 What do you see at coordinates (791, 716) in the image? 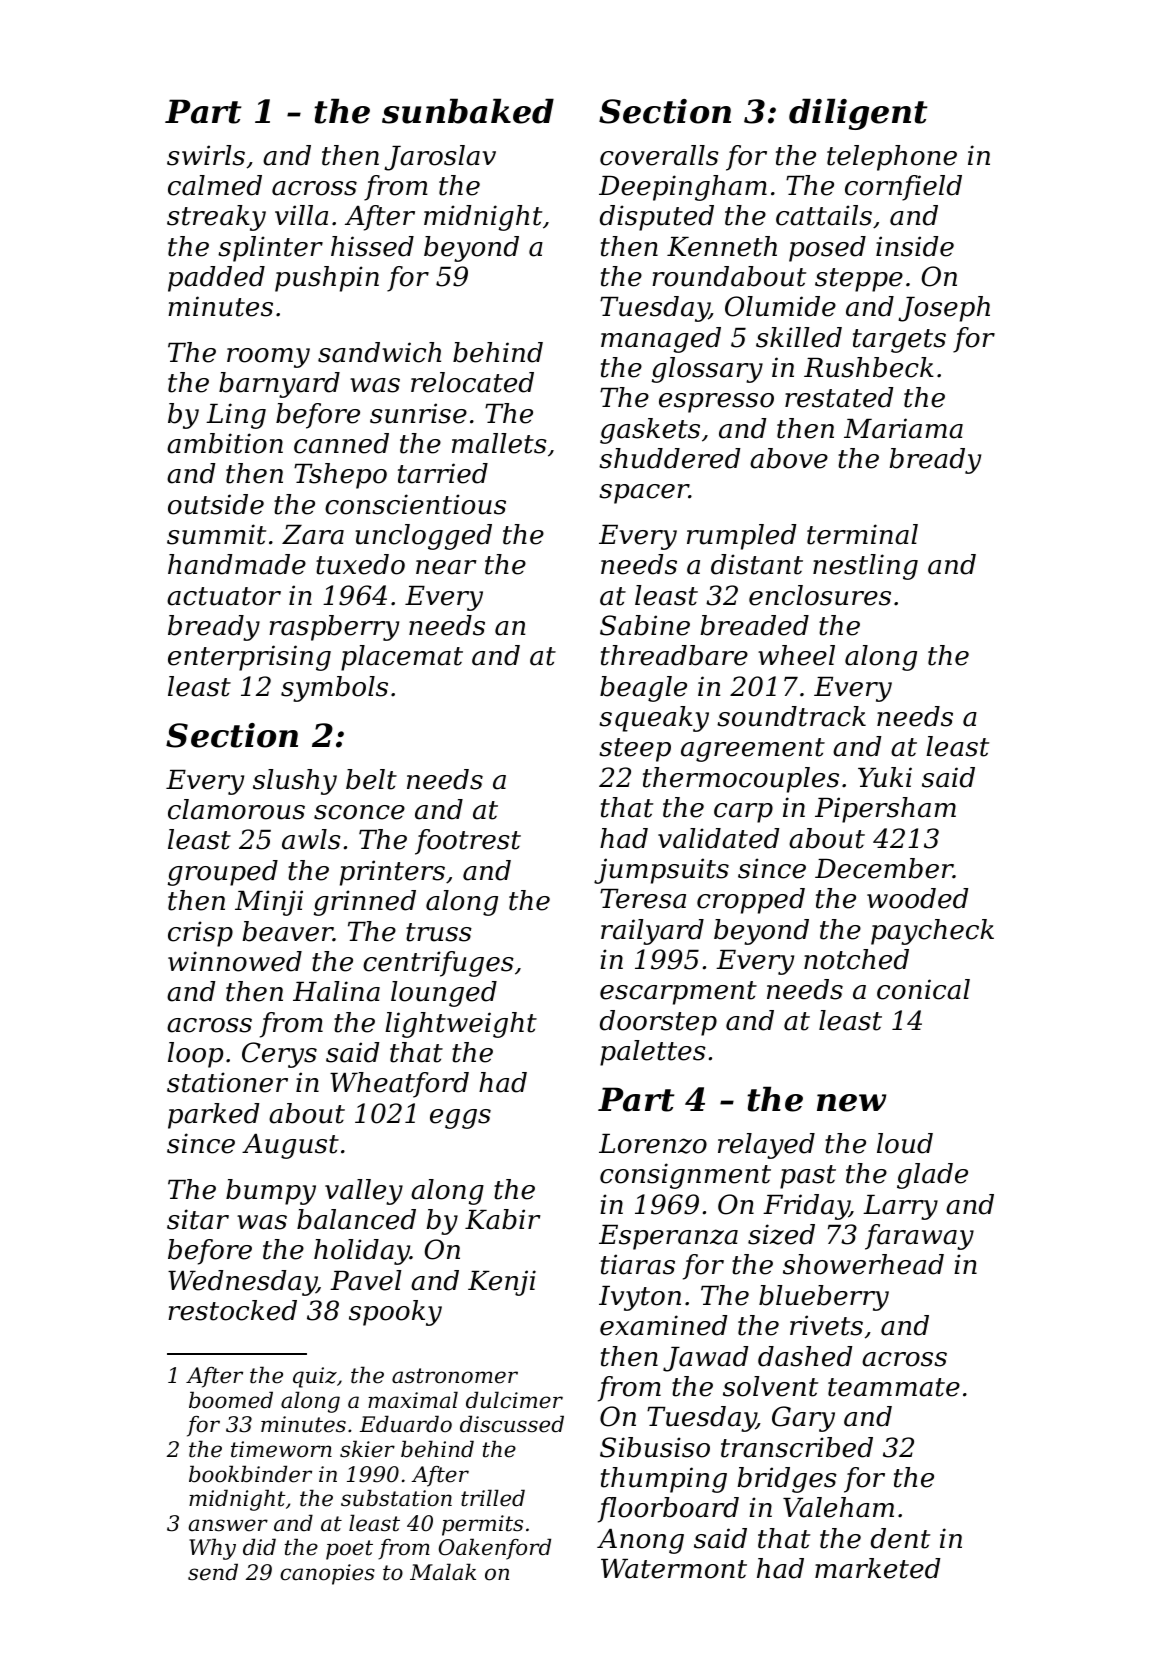
I see `soundtrack` at bounding box center [791, 716].
